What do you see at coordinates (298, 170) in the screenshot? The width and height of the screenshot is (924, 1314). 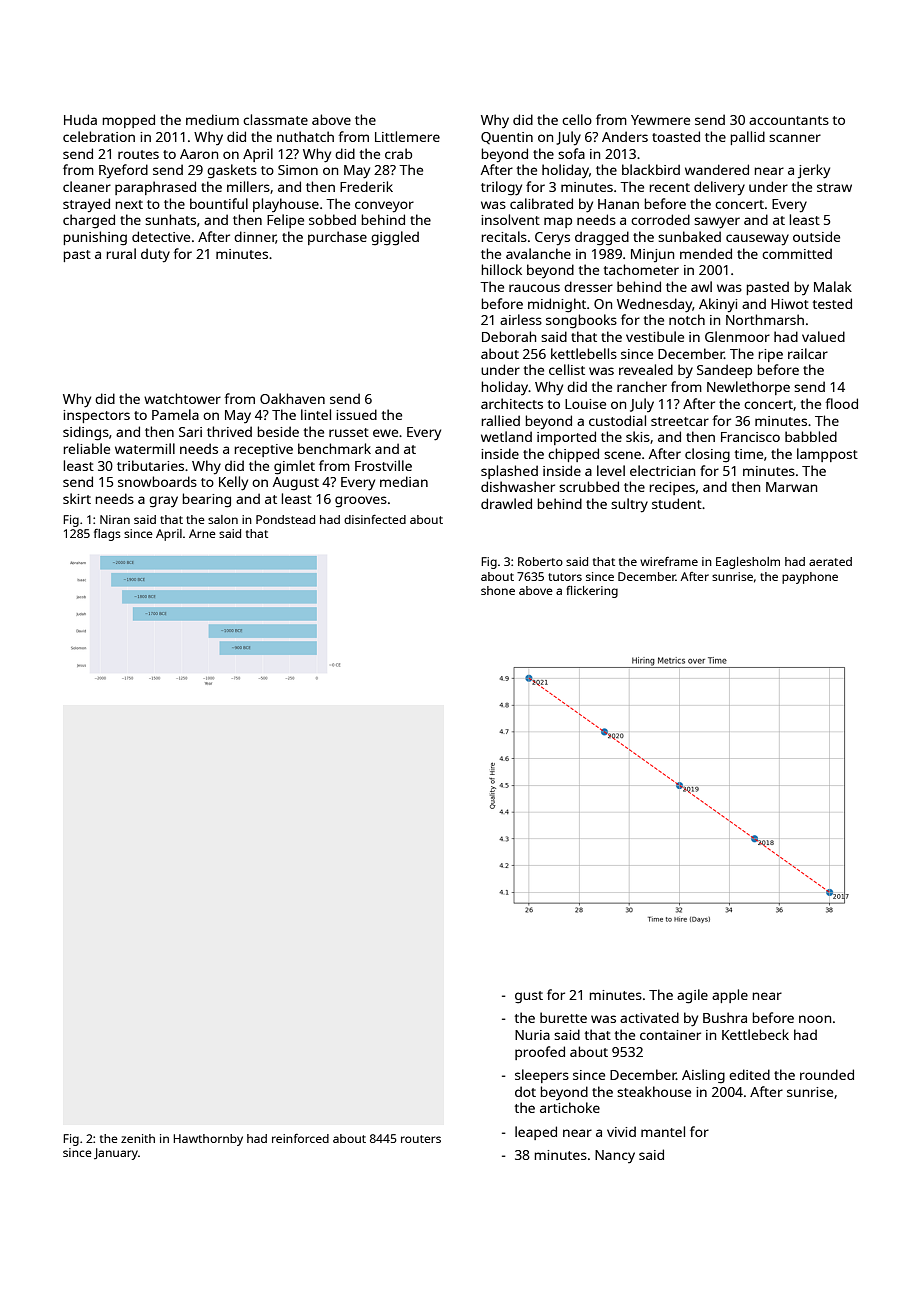 I see `Simon` at bounding box center [298, 170].
